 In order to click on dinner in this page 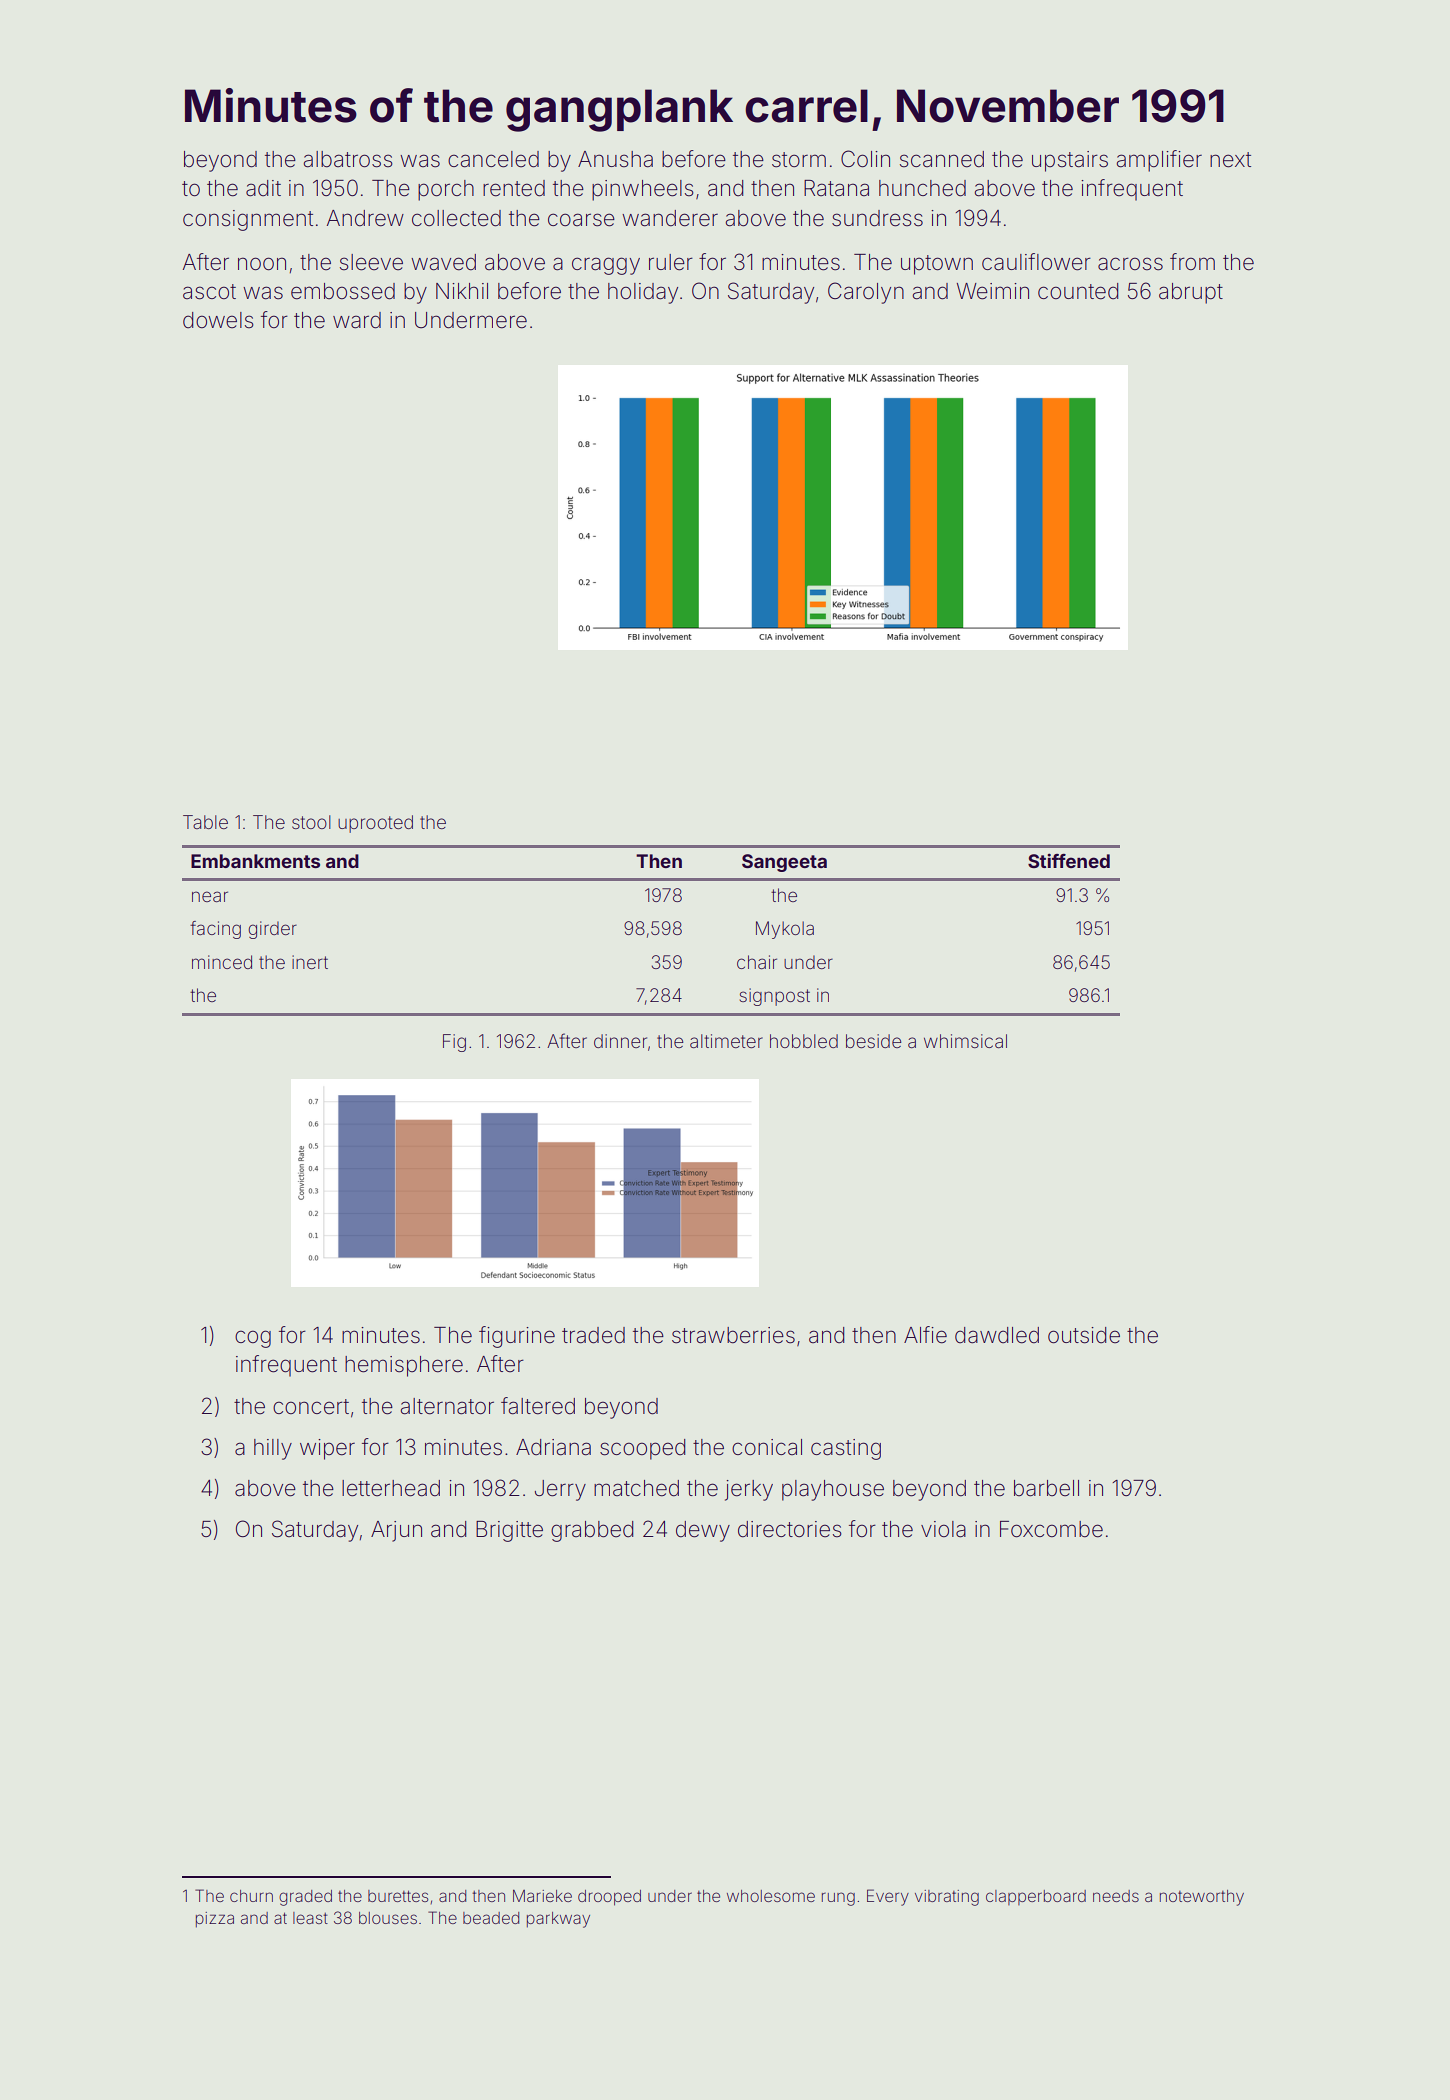, I will do `click(620, 1041)`.
